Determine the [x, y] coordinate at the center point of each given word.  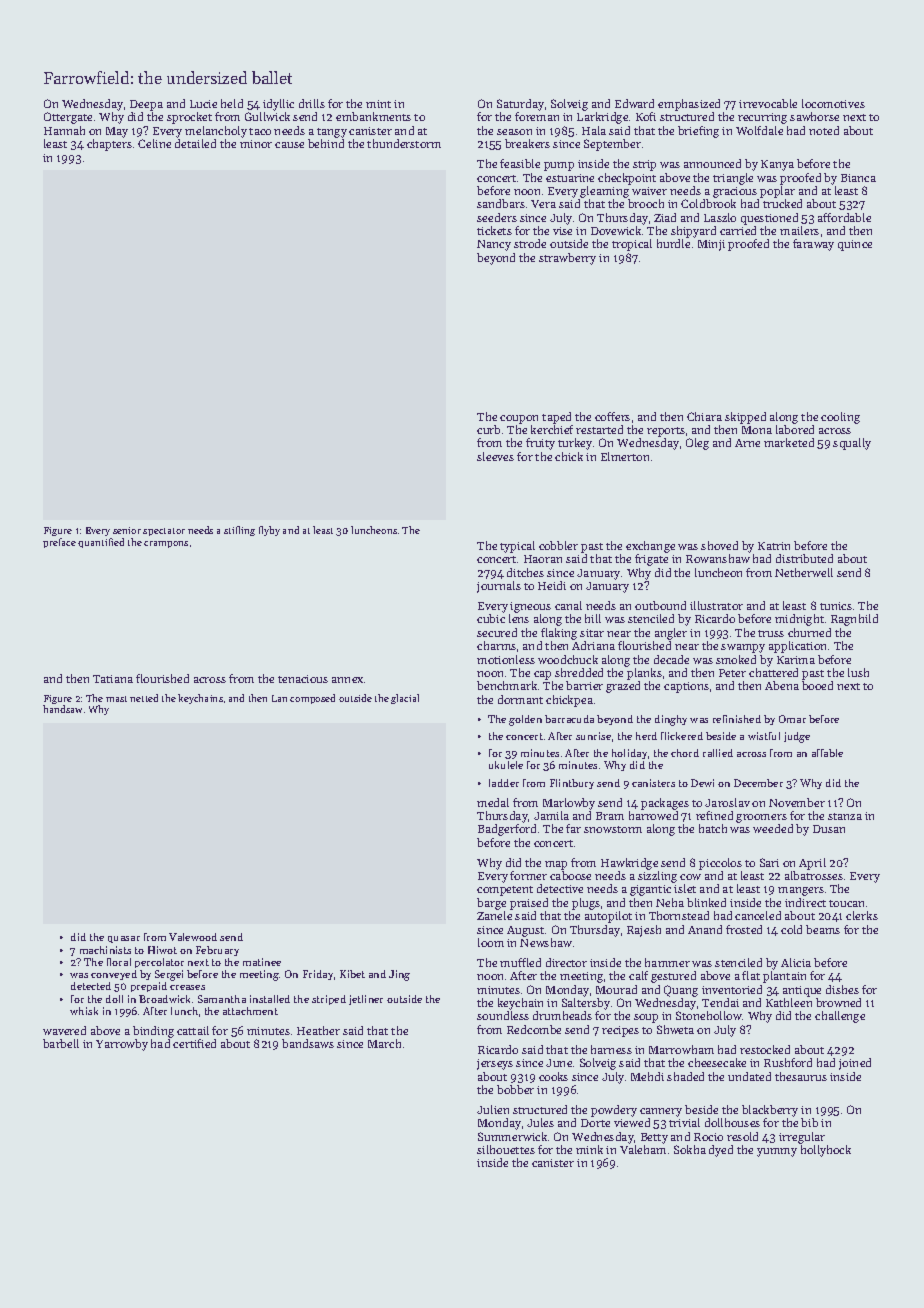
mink [589, 1149]
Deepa [146, 105]
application [797, 647]
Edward [634, 103]
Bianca [858, 178]
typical [517, 547]
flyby [269, 531]
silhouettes [506, 1149]
